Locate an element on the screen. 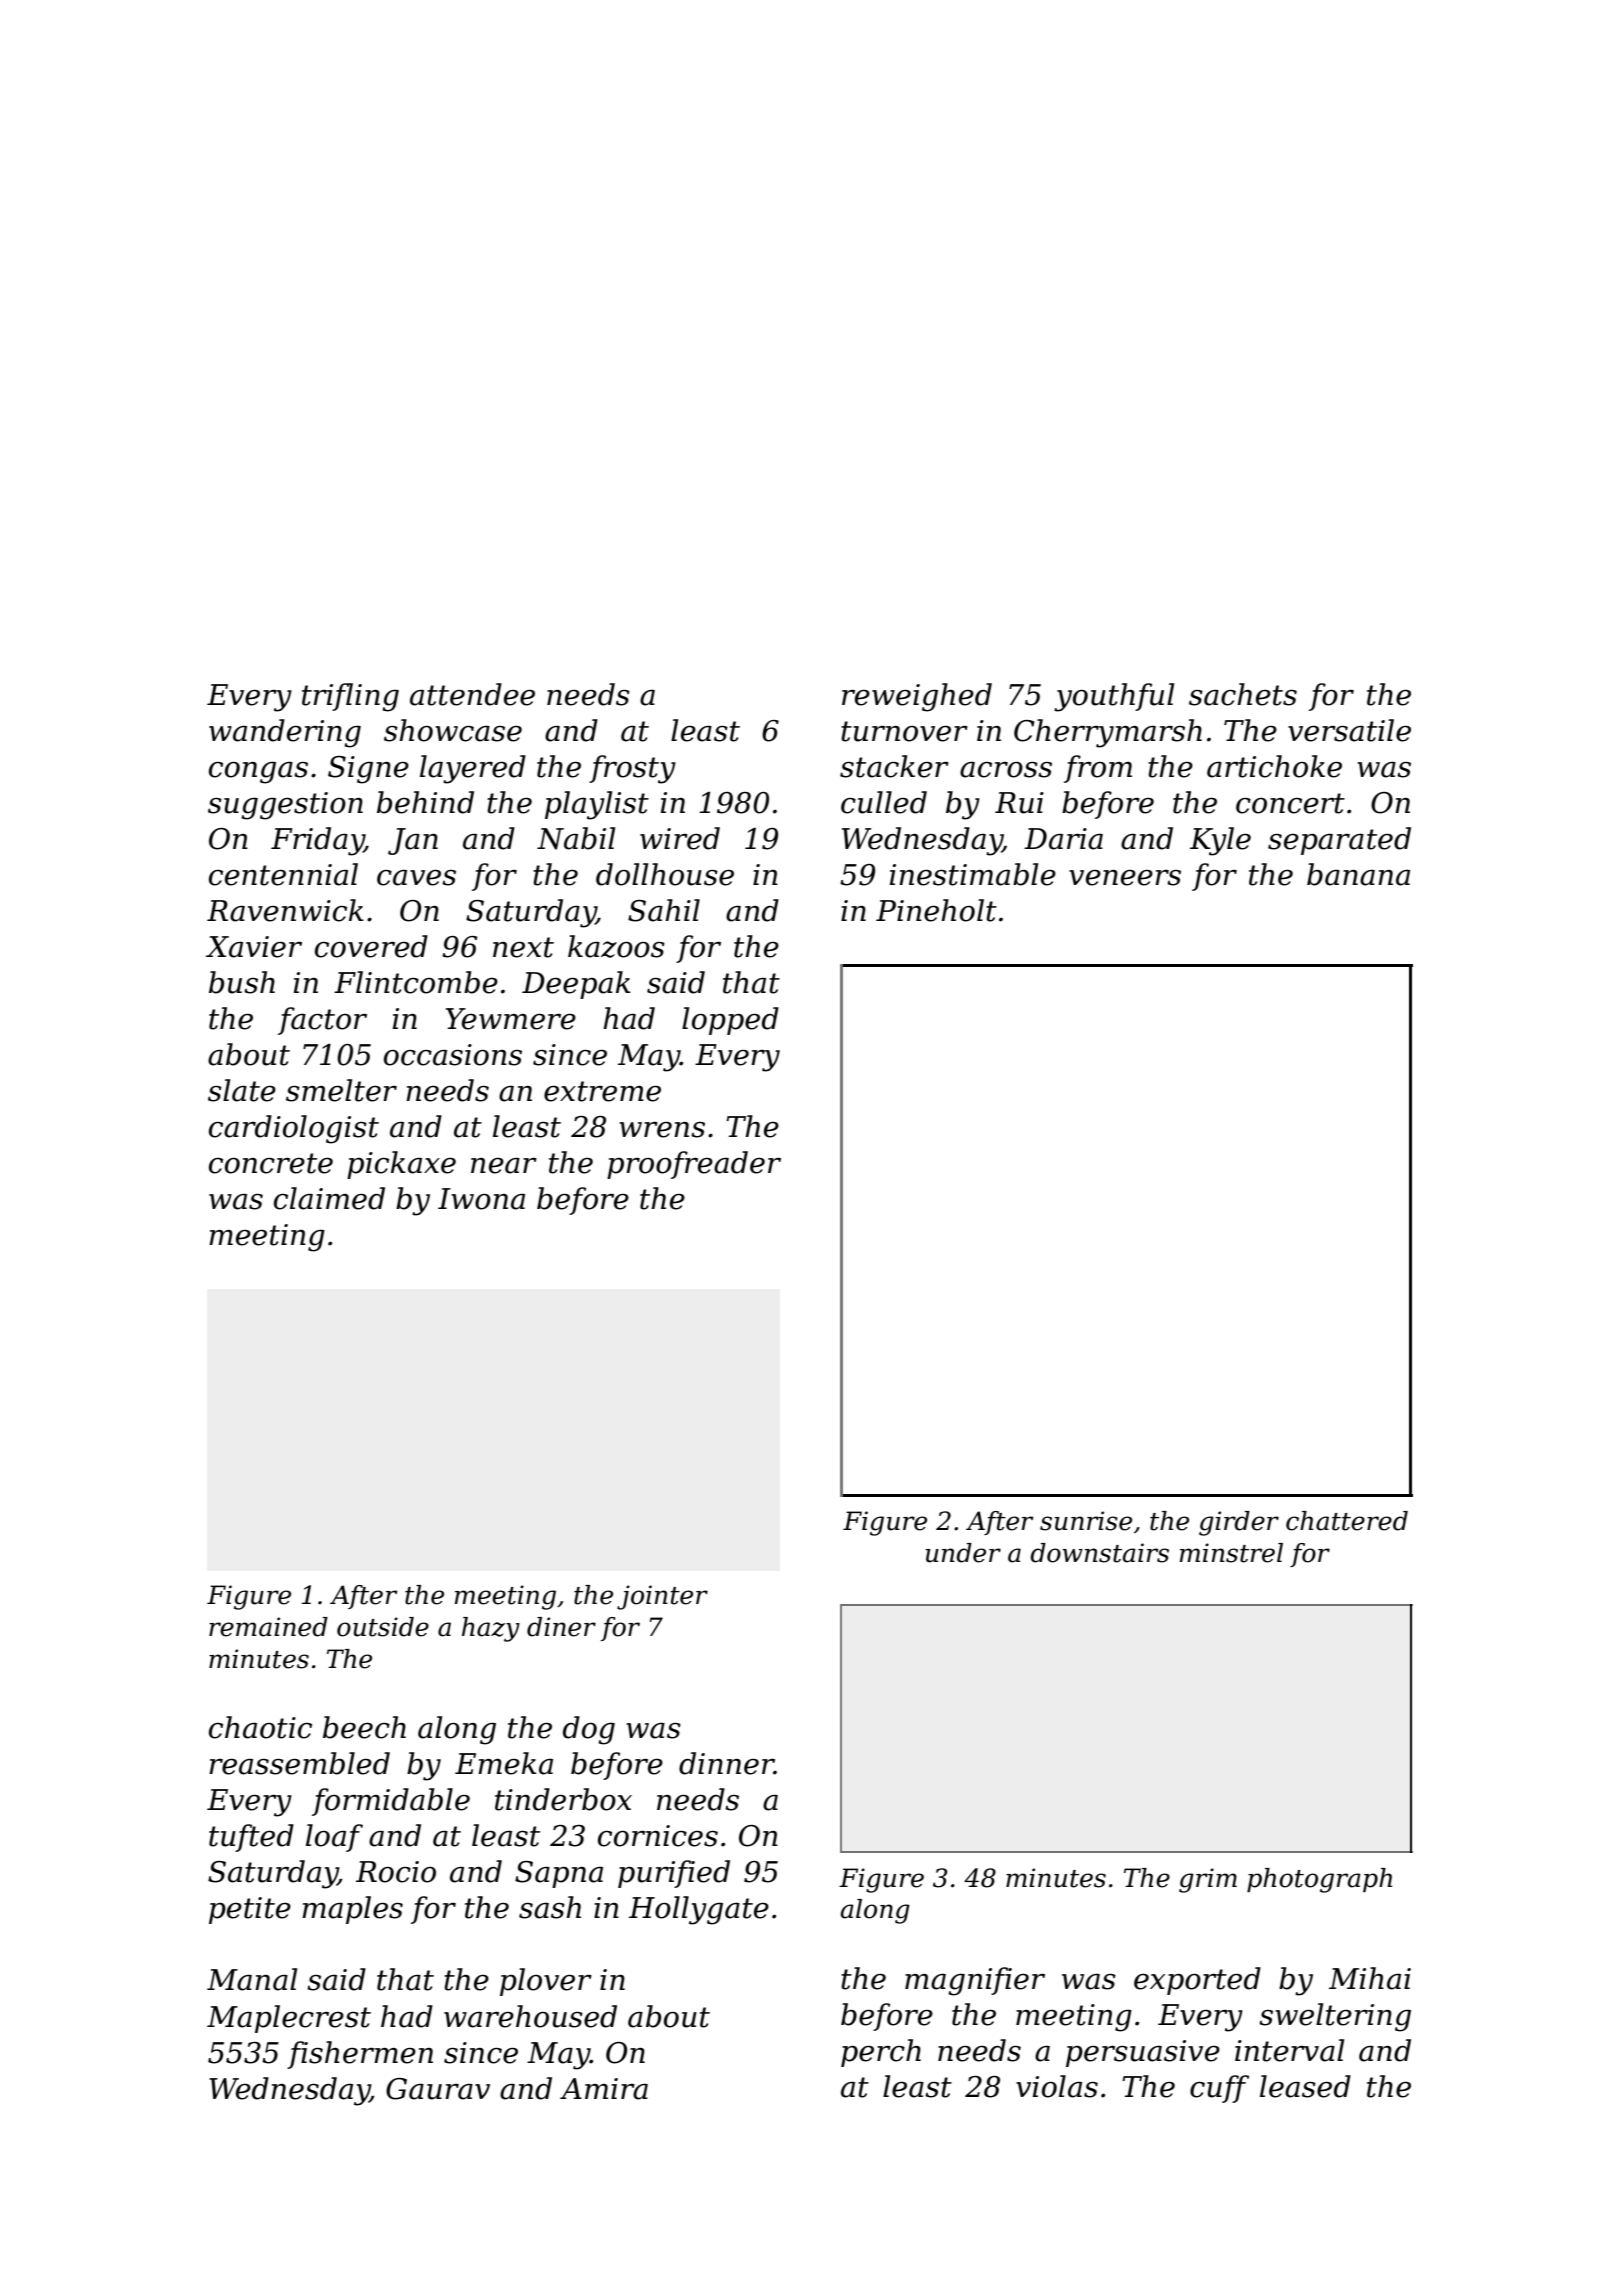  turnover is located at coordinates (904, 731).
